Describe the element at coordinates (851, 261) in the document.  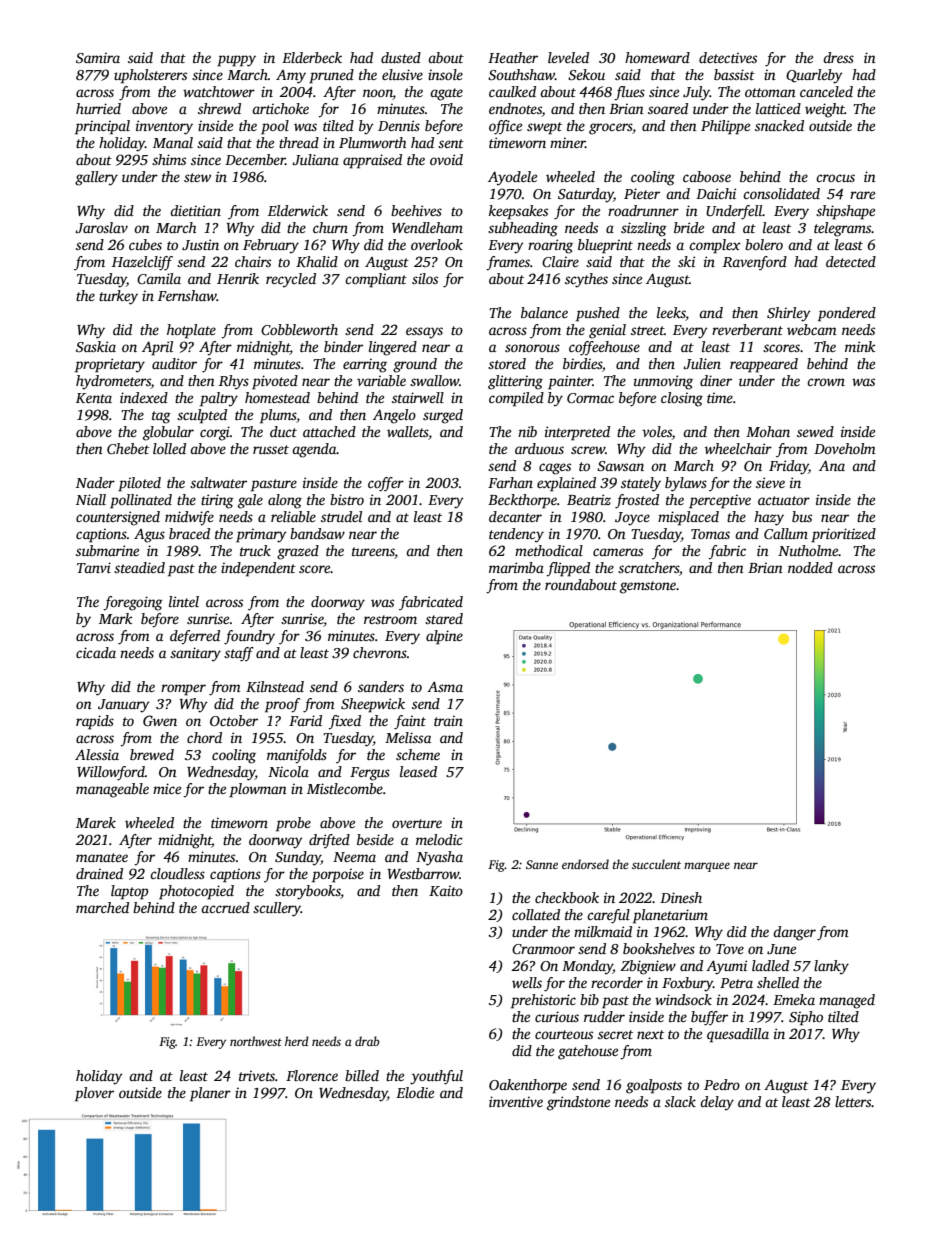
I see `detected` at that location.
